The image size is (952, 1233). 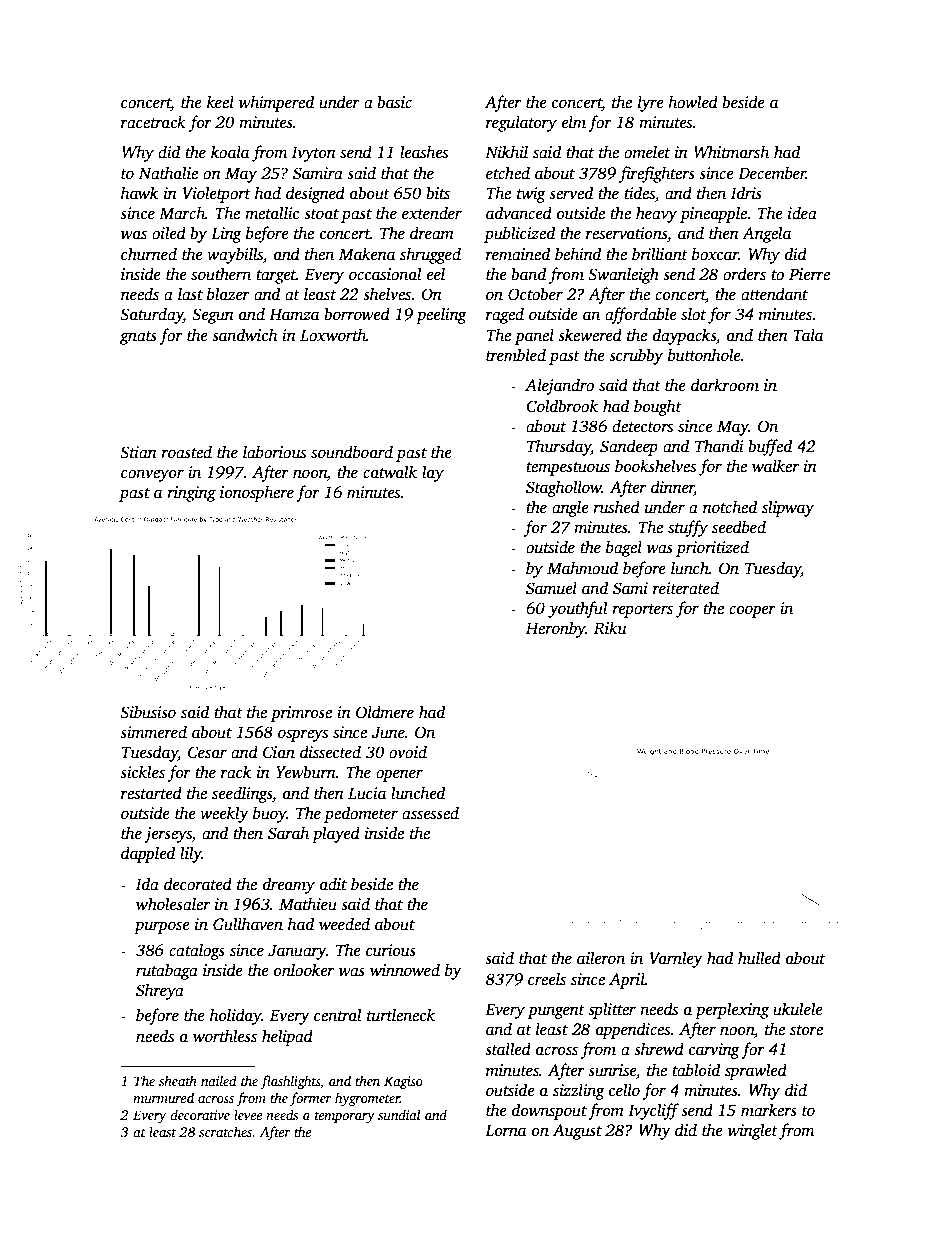 I want to click on keel, so click(x=220, y=102).
